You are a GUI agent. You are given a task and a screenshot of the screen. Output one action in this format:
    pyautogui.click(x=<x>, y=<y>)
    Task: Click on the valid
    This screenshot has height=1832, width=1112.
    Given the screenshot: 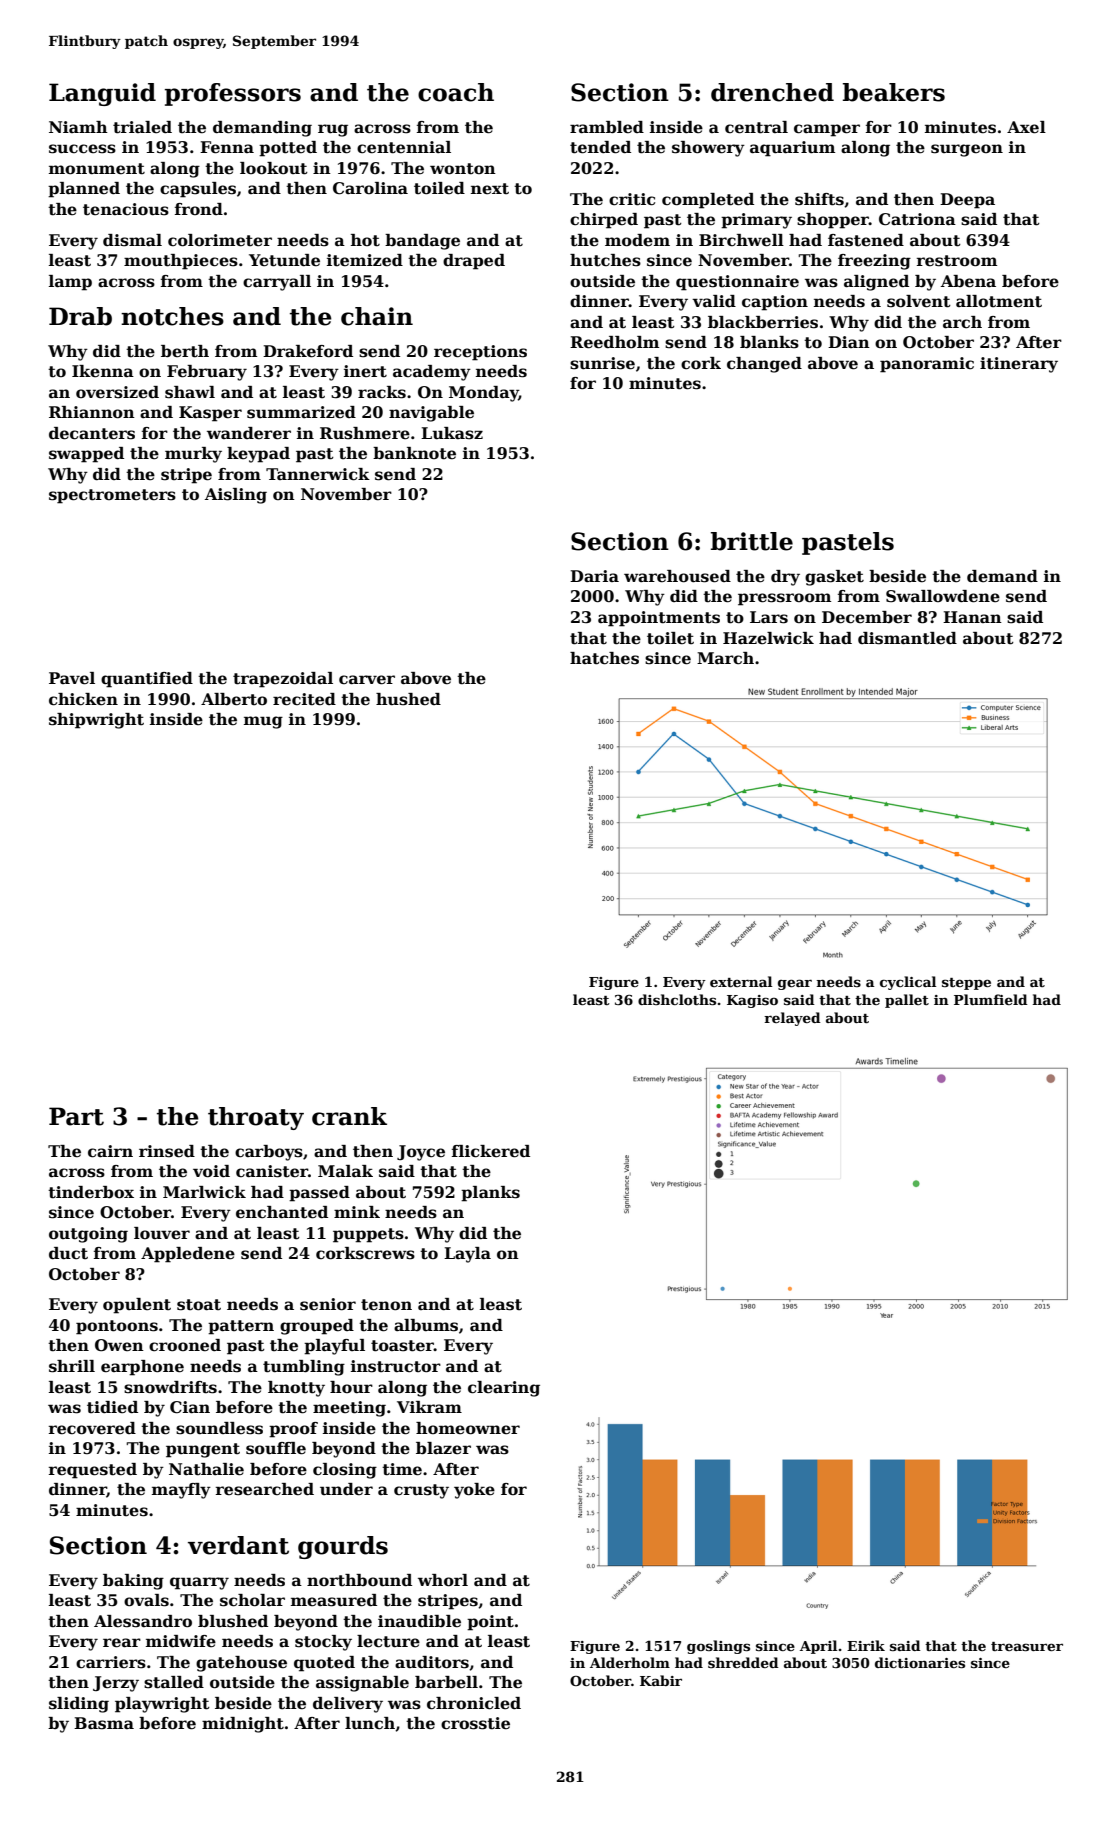 What is the action you would take?
    pyautogui.click(x=714, y=301)
